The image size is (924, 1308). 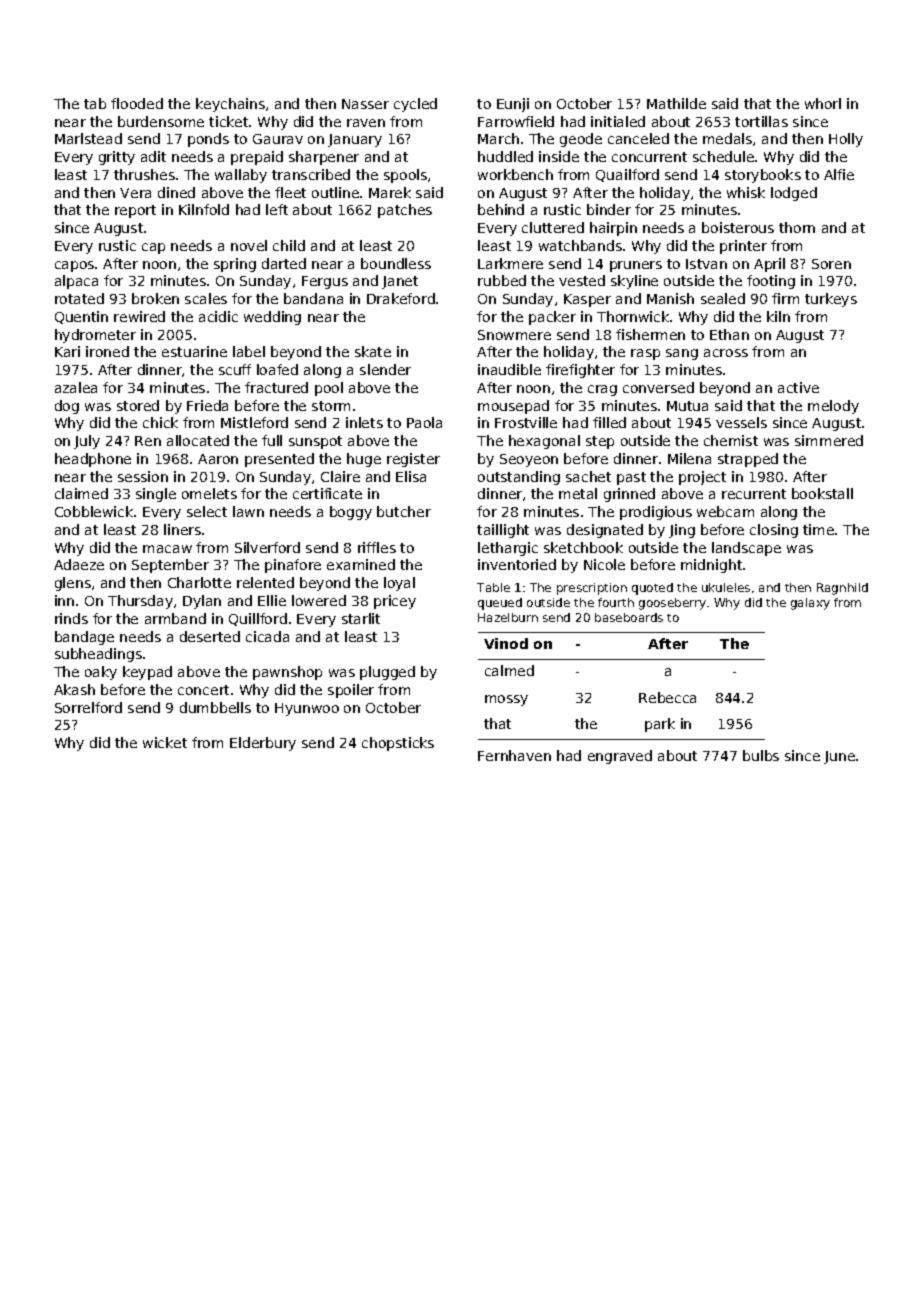 I want to click on Hazelburn, so click(x=508, y=617).
